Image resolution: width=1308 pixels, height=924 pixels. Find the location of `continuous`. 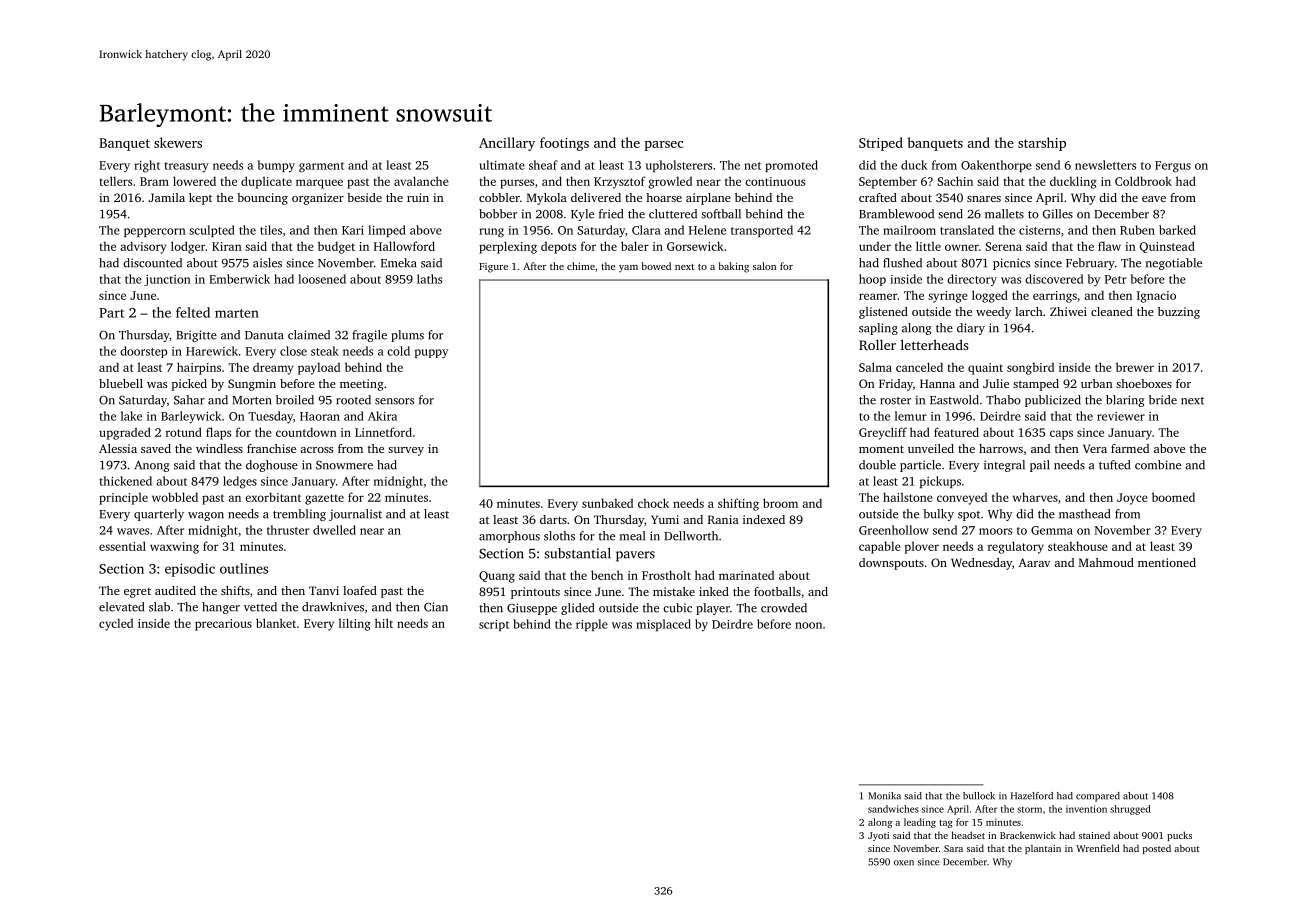

continuous is located at coordinates (775, 181).
